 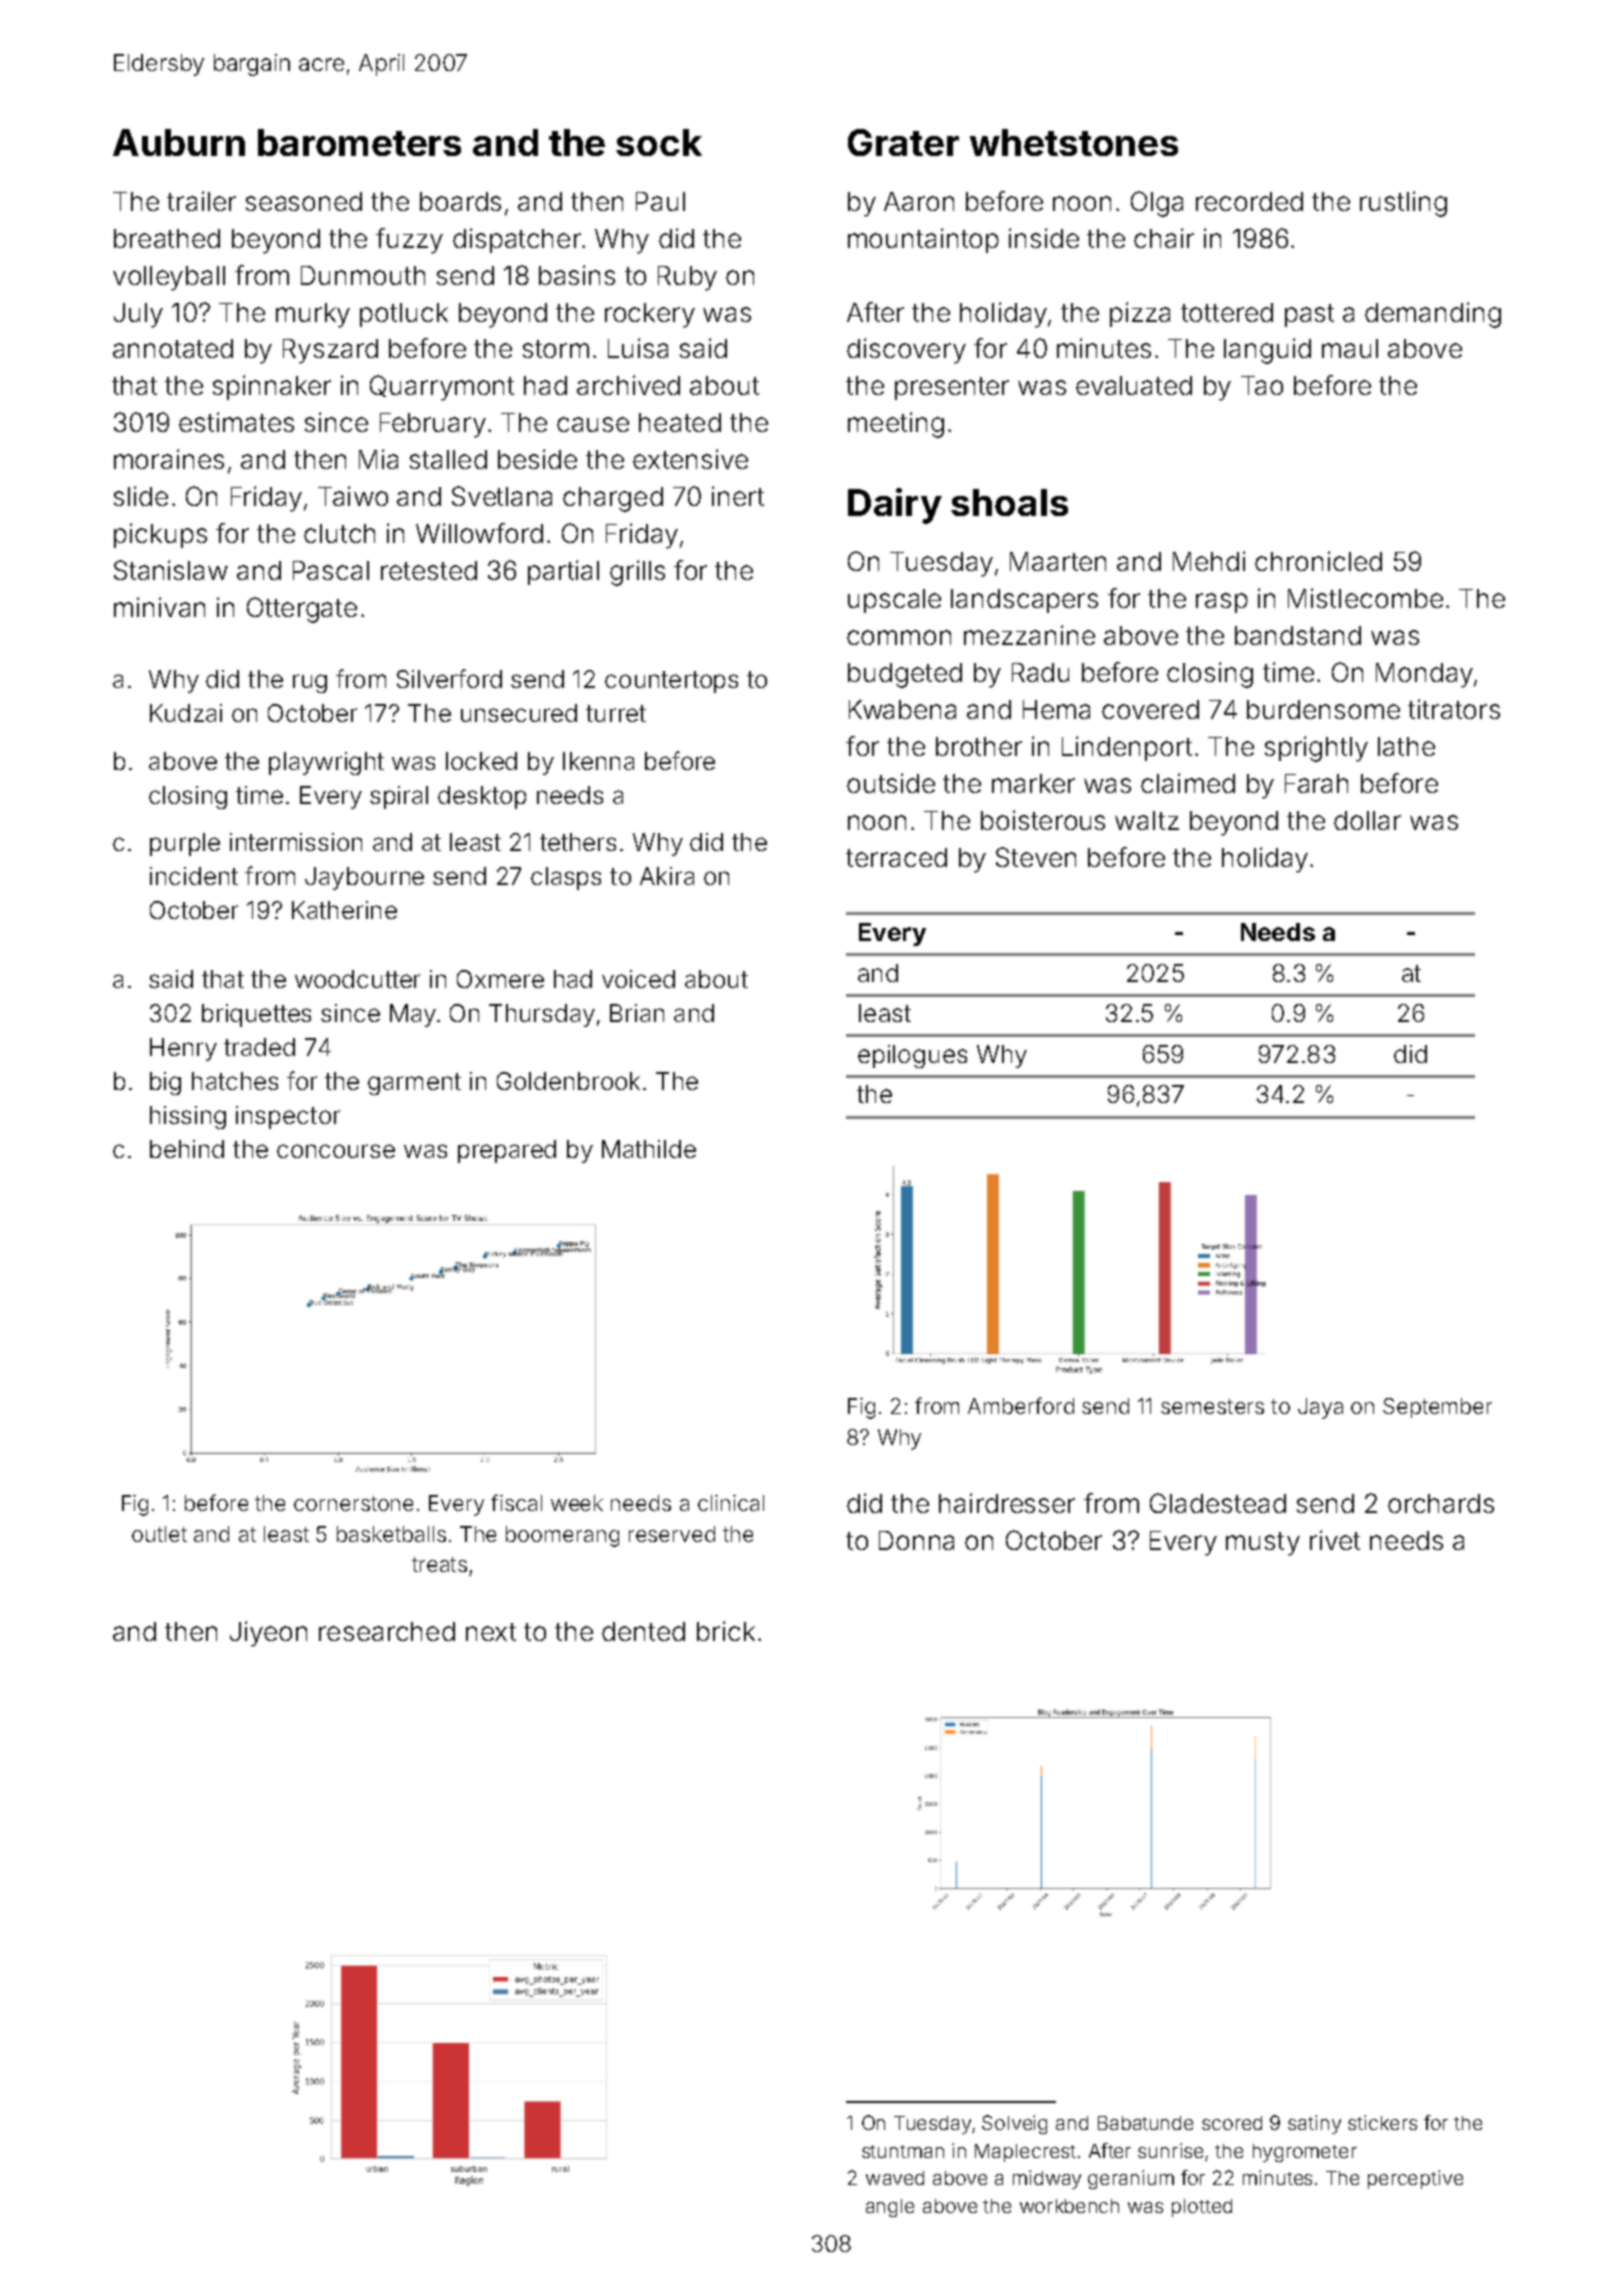 What do you see at coordinates (903, 2151) in the screenshot?
I see `stuntman` at bounding box center [903, 2151].
